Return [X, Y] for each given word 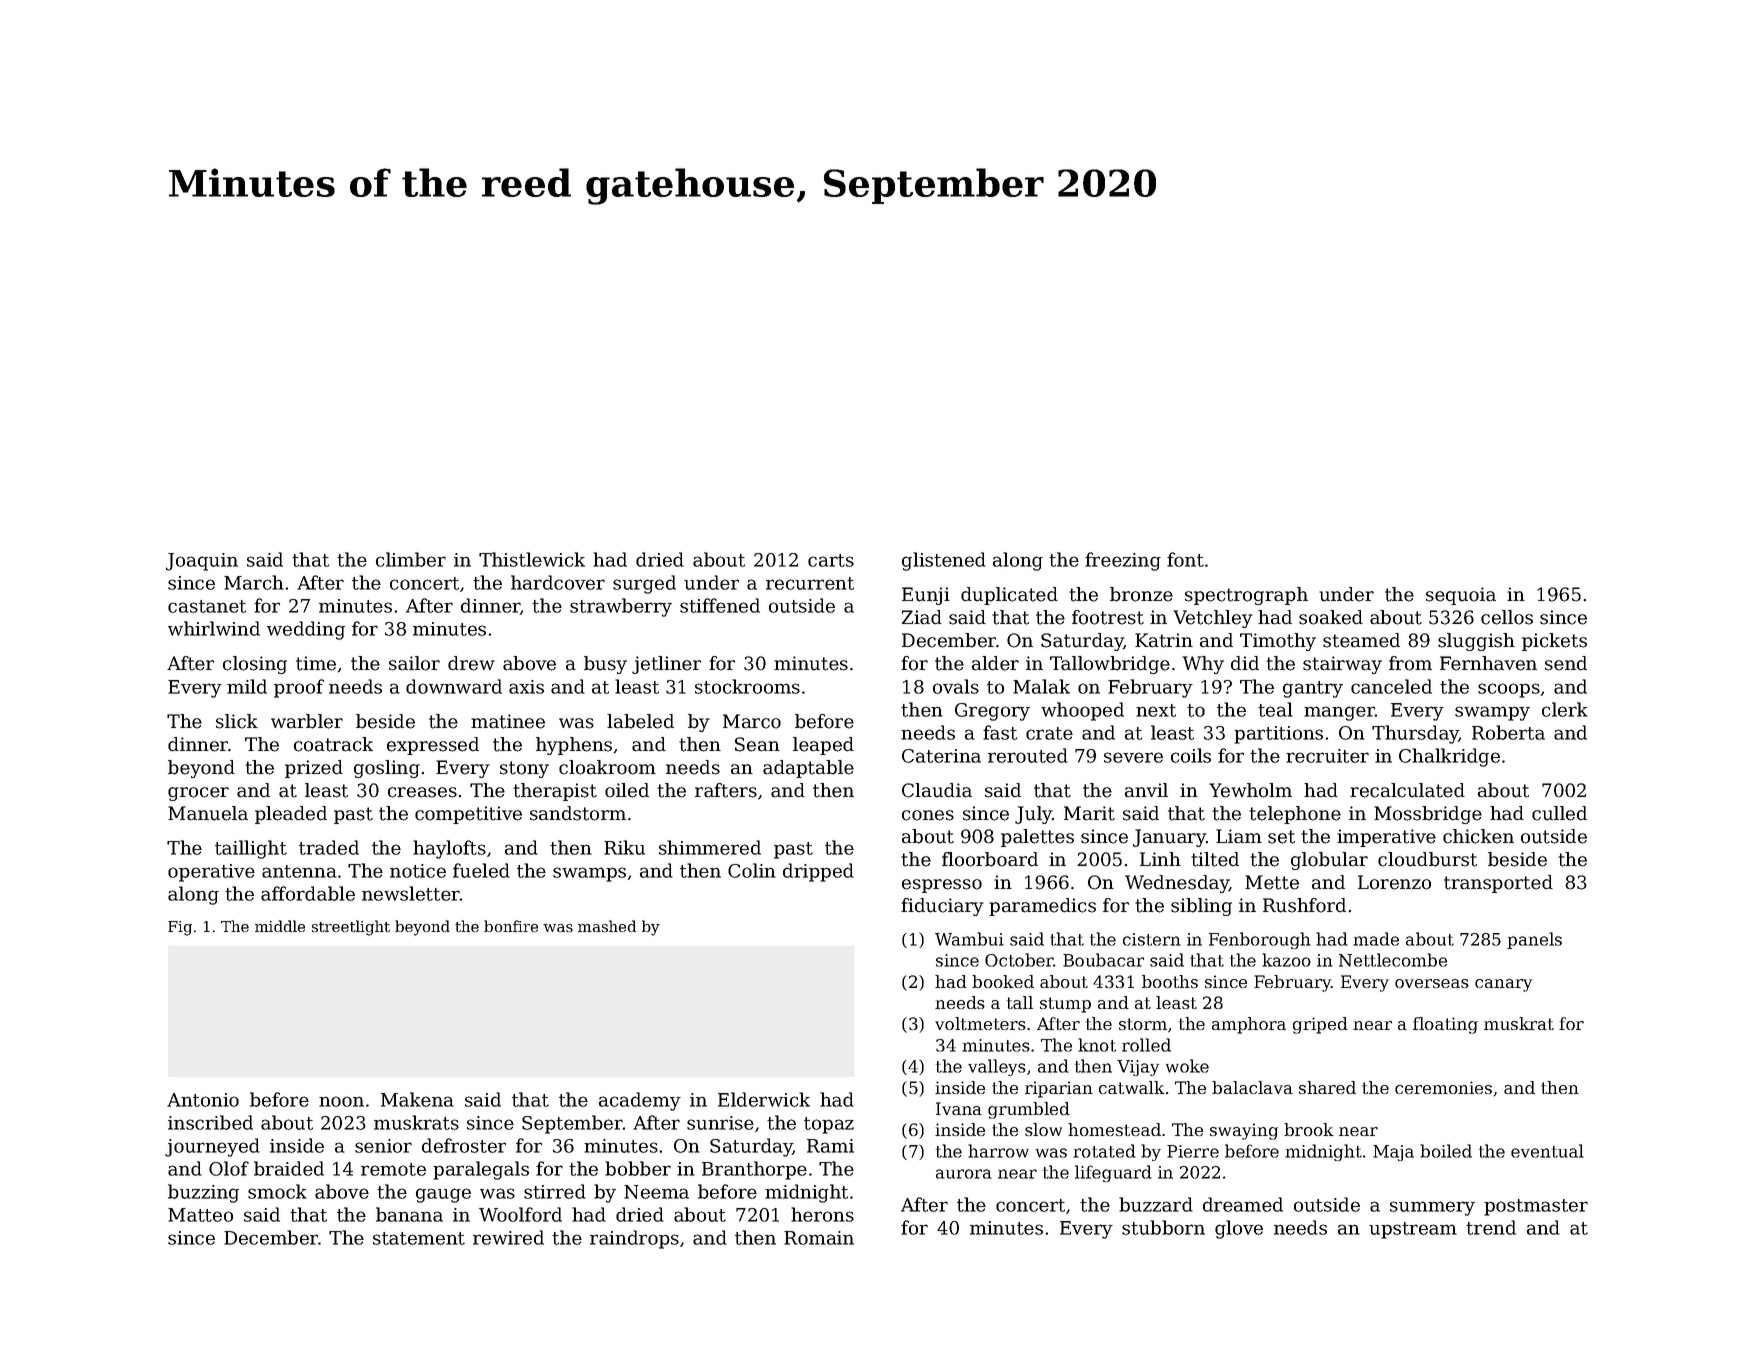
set [1281, 837]
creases [422, 792]
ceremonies [1443, 1087]
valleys [997, 1067]
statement [419, 1238]
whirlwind [214, 628]
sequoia [1461, 596]
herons [822, 1214]
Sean [757, 744]
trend [1491, 1227]
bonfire [511, 926]
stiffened [720, 605]
